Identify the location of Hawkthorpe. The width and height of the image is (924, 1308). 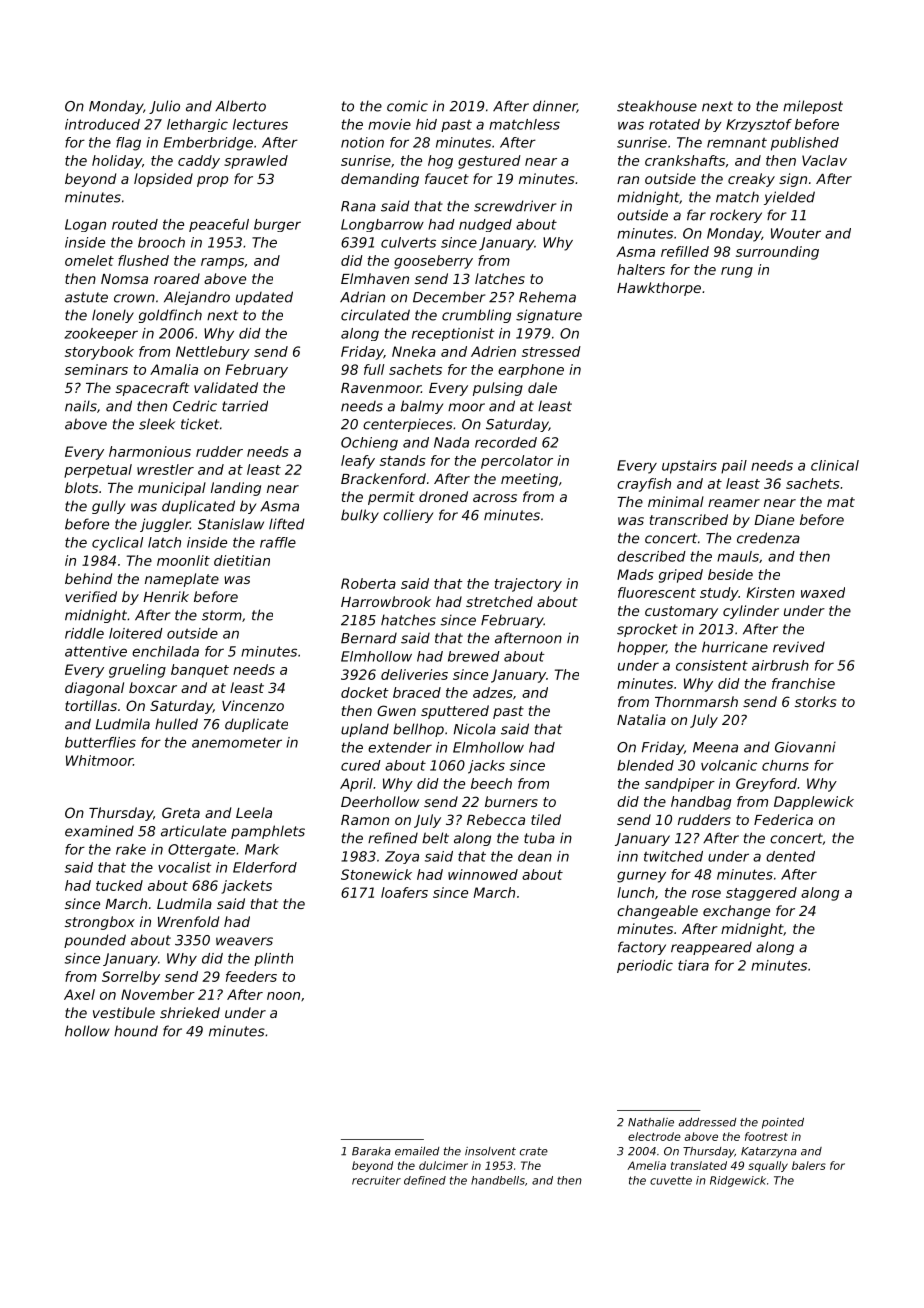
(659, 289).
